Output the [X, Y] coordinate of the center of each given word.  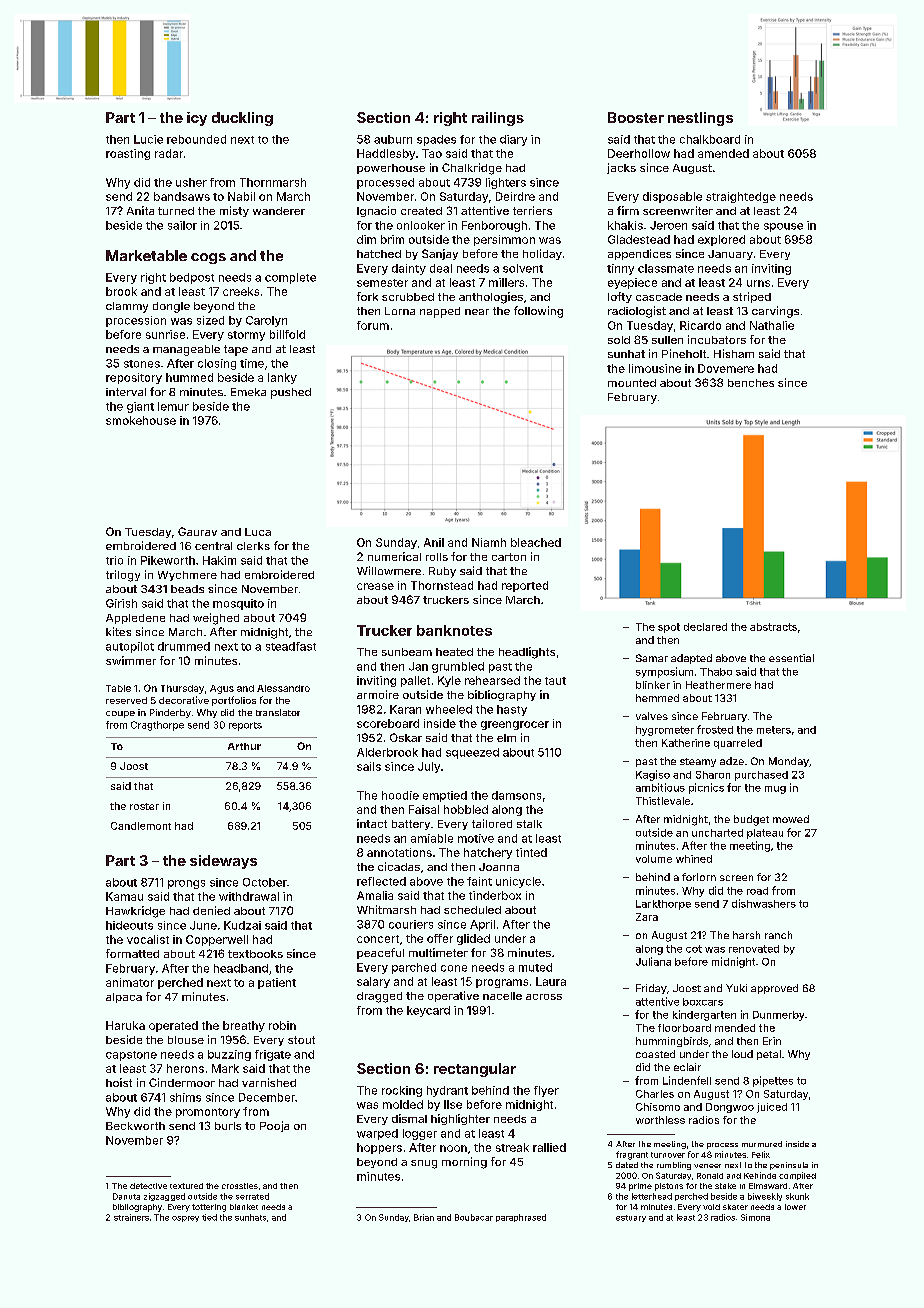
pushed [291, 393]
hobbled [466, 809]
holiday [542, 254]
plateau [765, 834]
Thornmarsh [273, 182]
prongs [186, 884]
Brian [424, 1217]
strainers [131, 1217]
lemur [173, 406]
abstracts [773, 627]
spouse [783, 227]
